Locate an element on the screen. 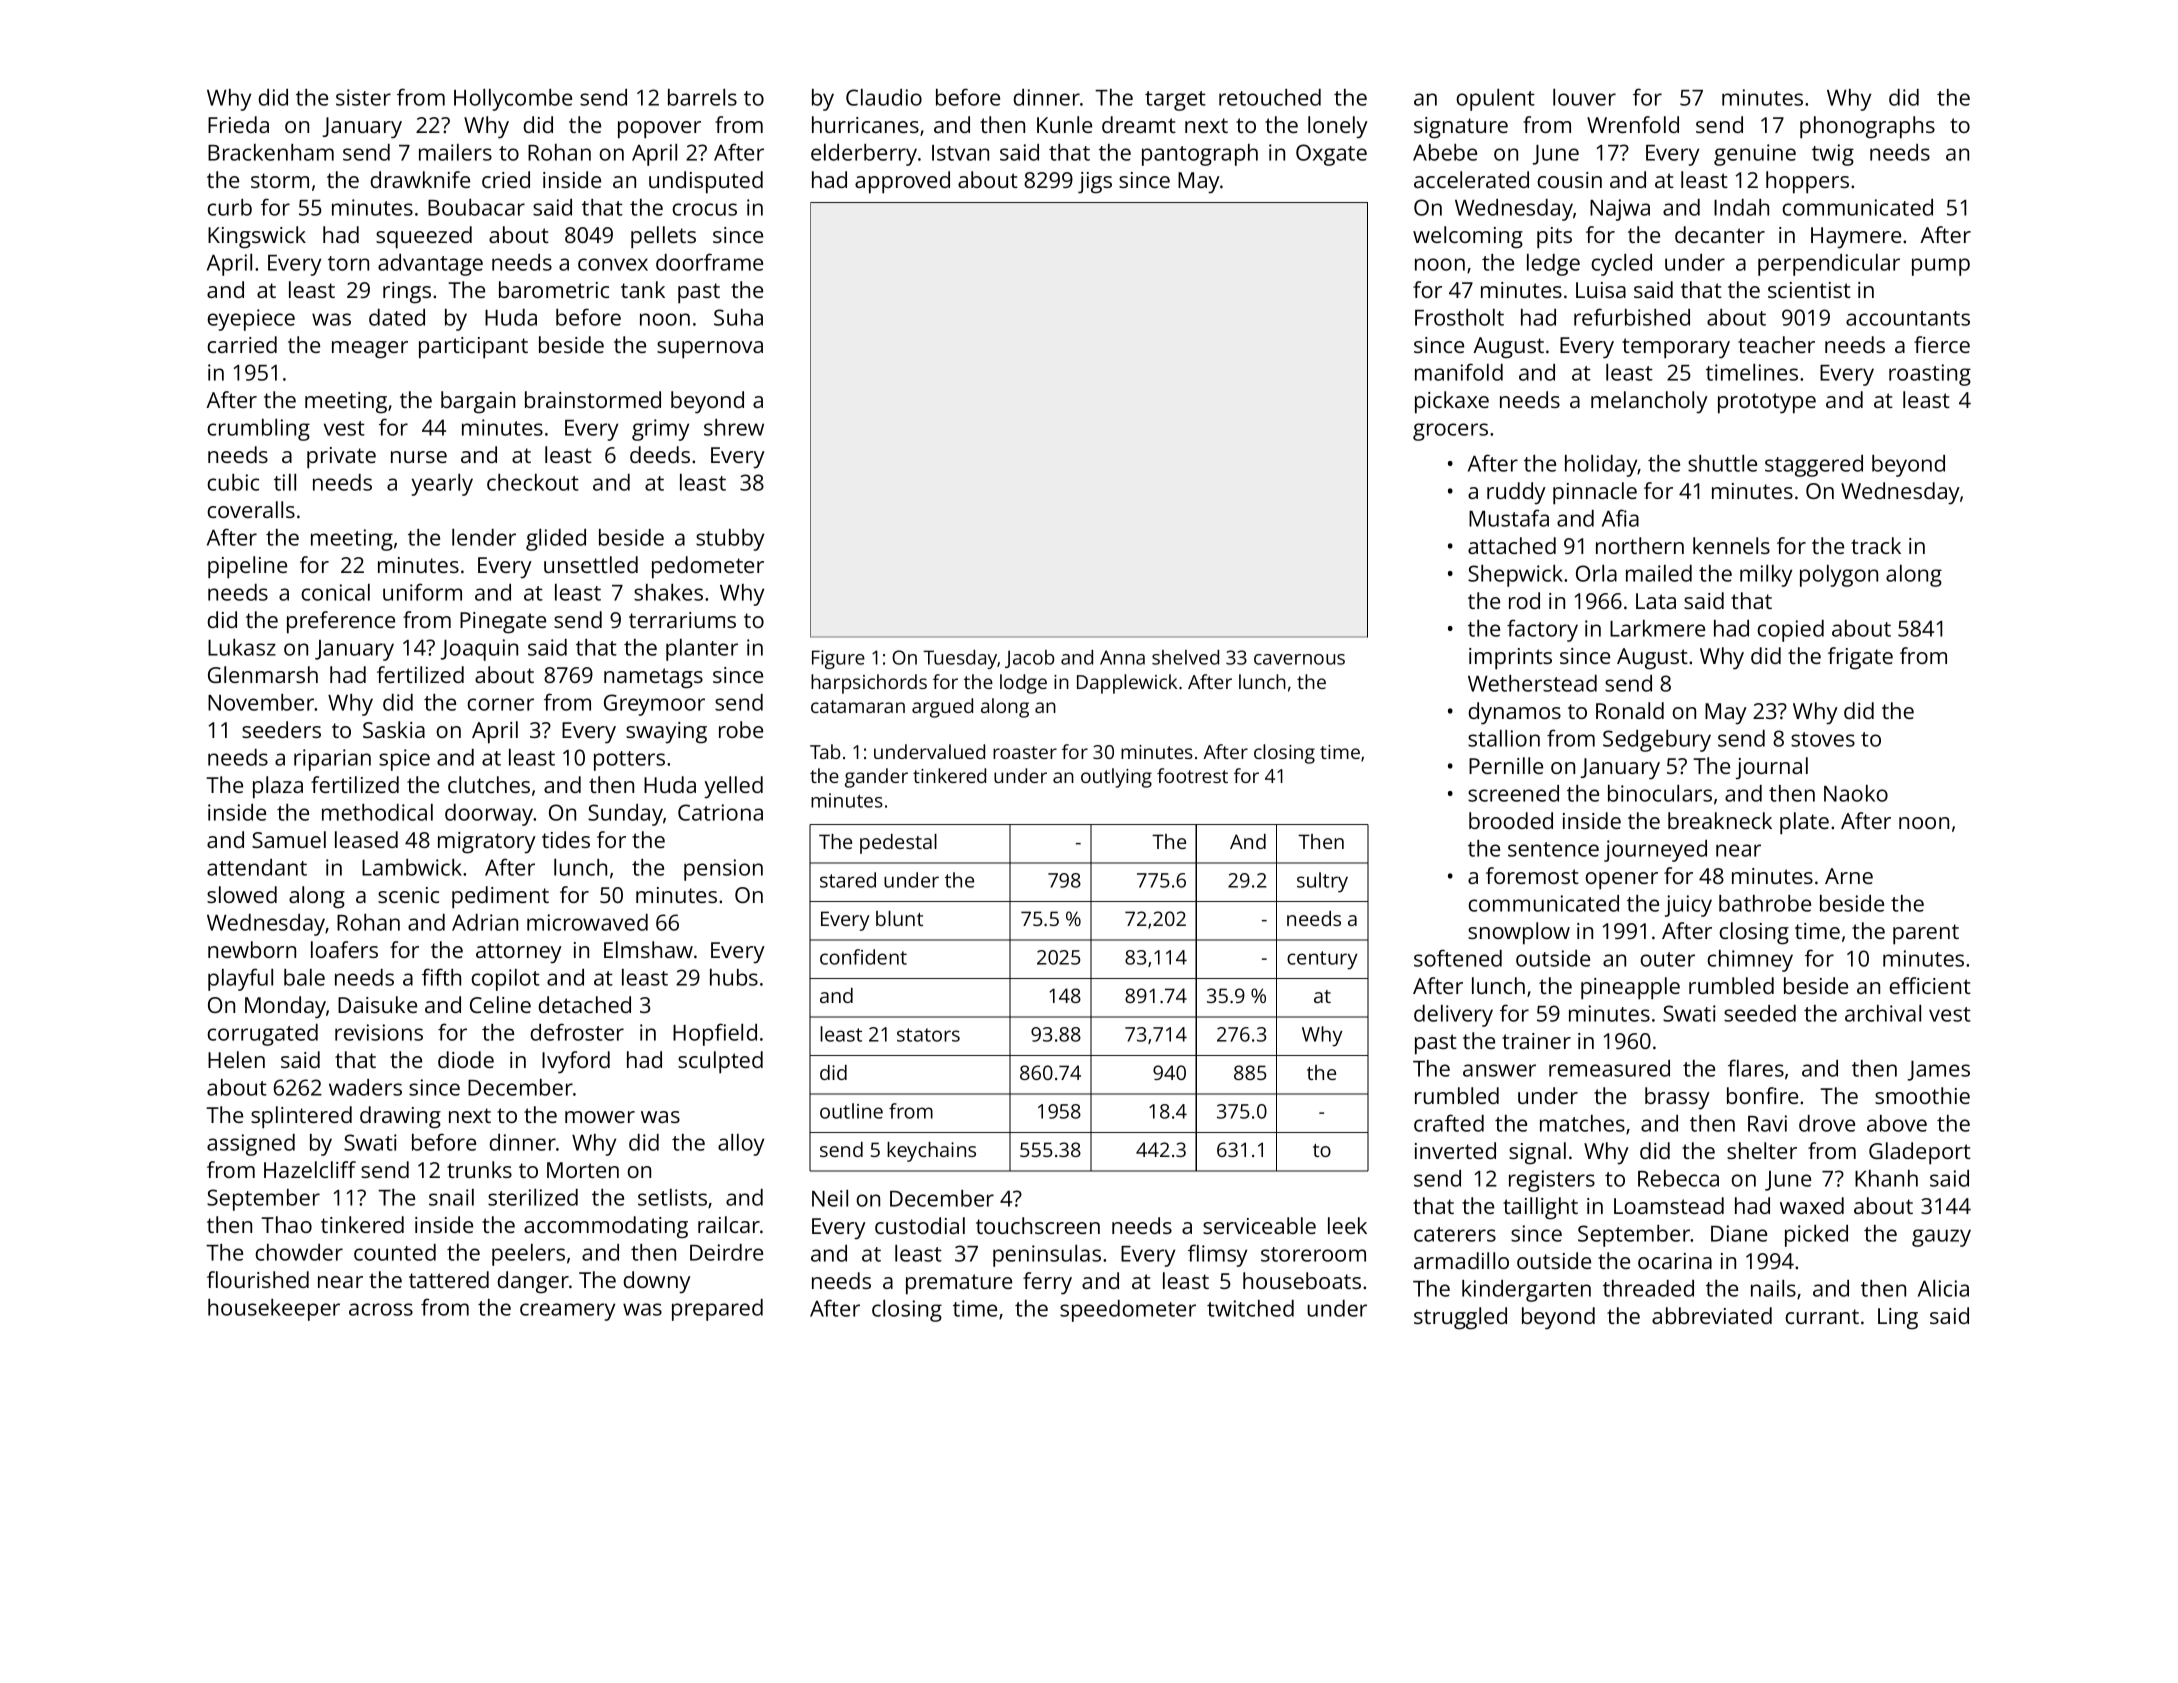  Glenmarsh is located at coordinates (263, 674).
